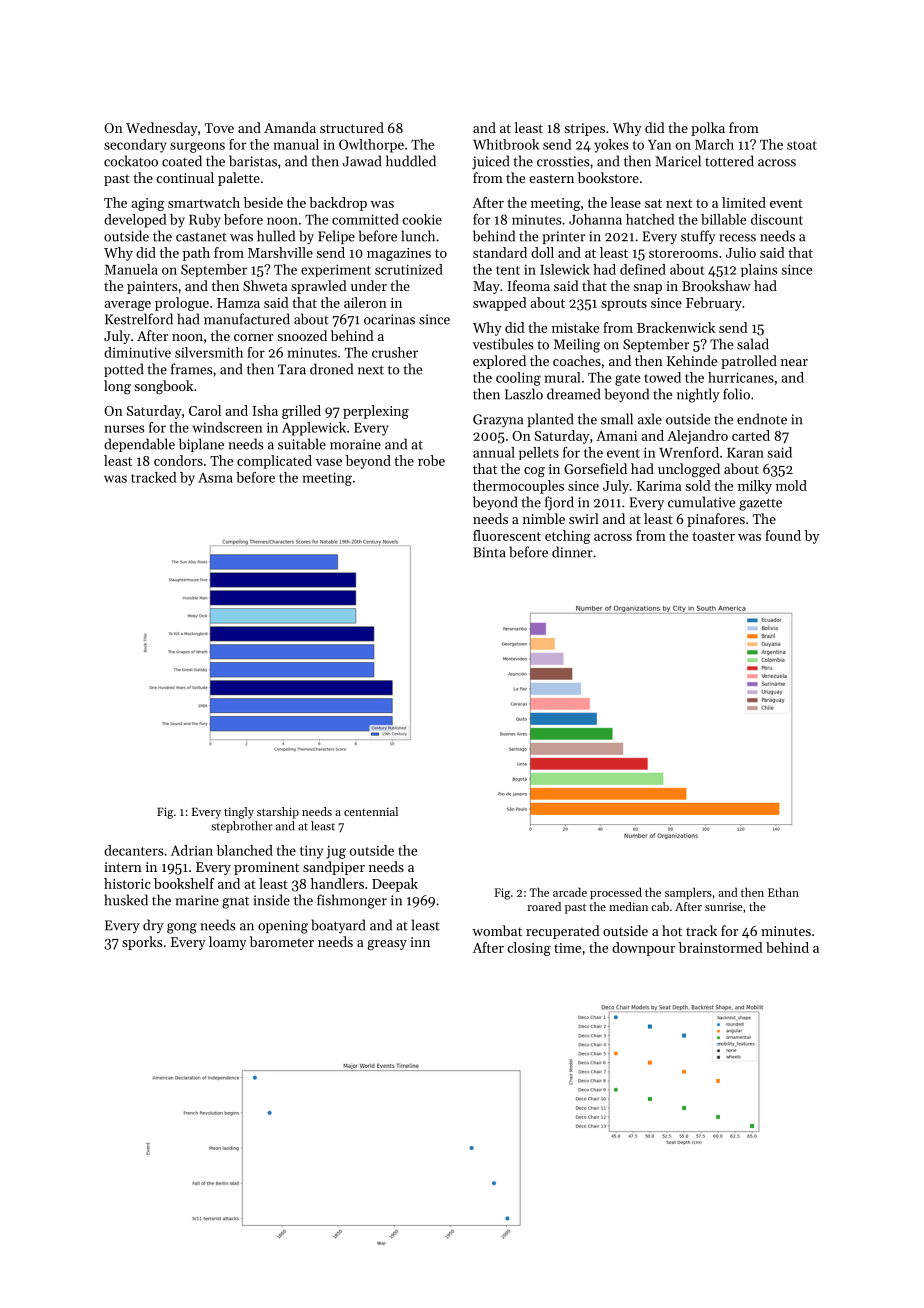 The height and width of the document is (1308, 924). Describe the element at coordinates (135, 146) in the document. I see `secondary` at that location.
